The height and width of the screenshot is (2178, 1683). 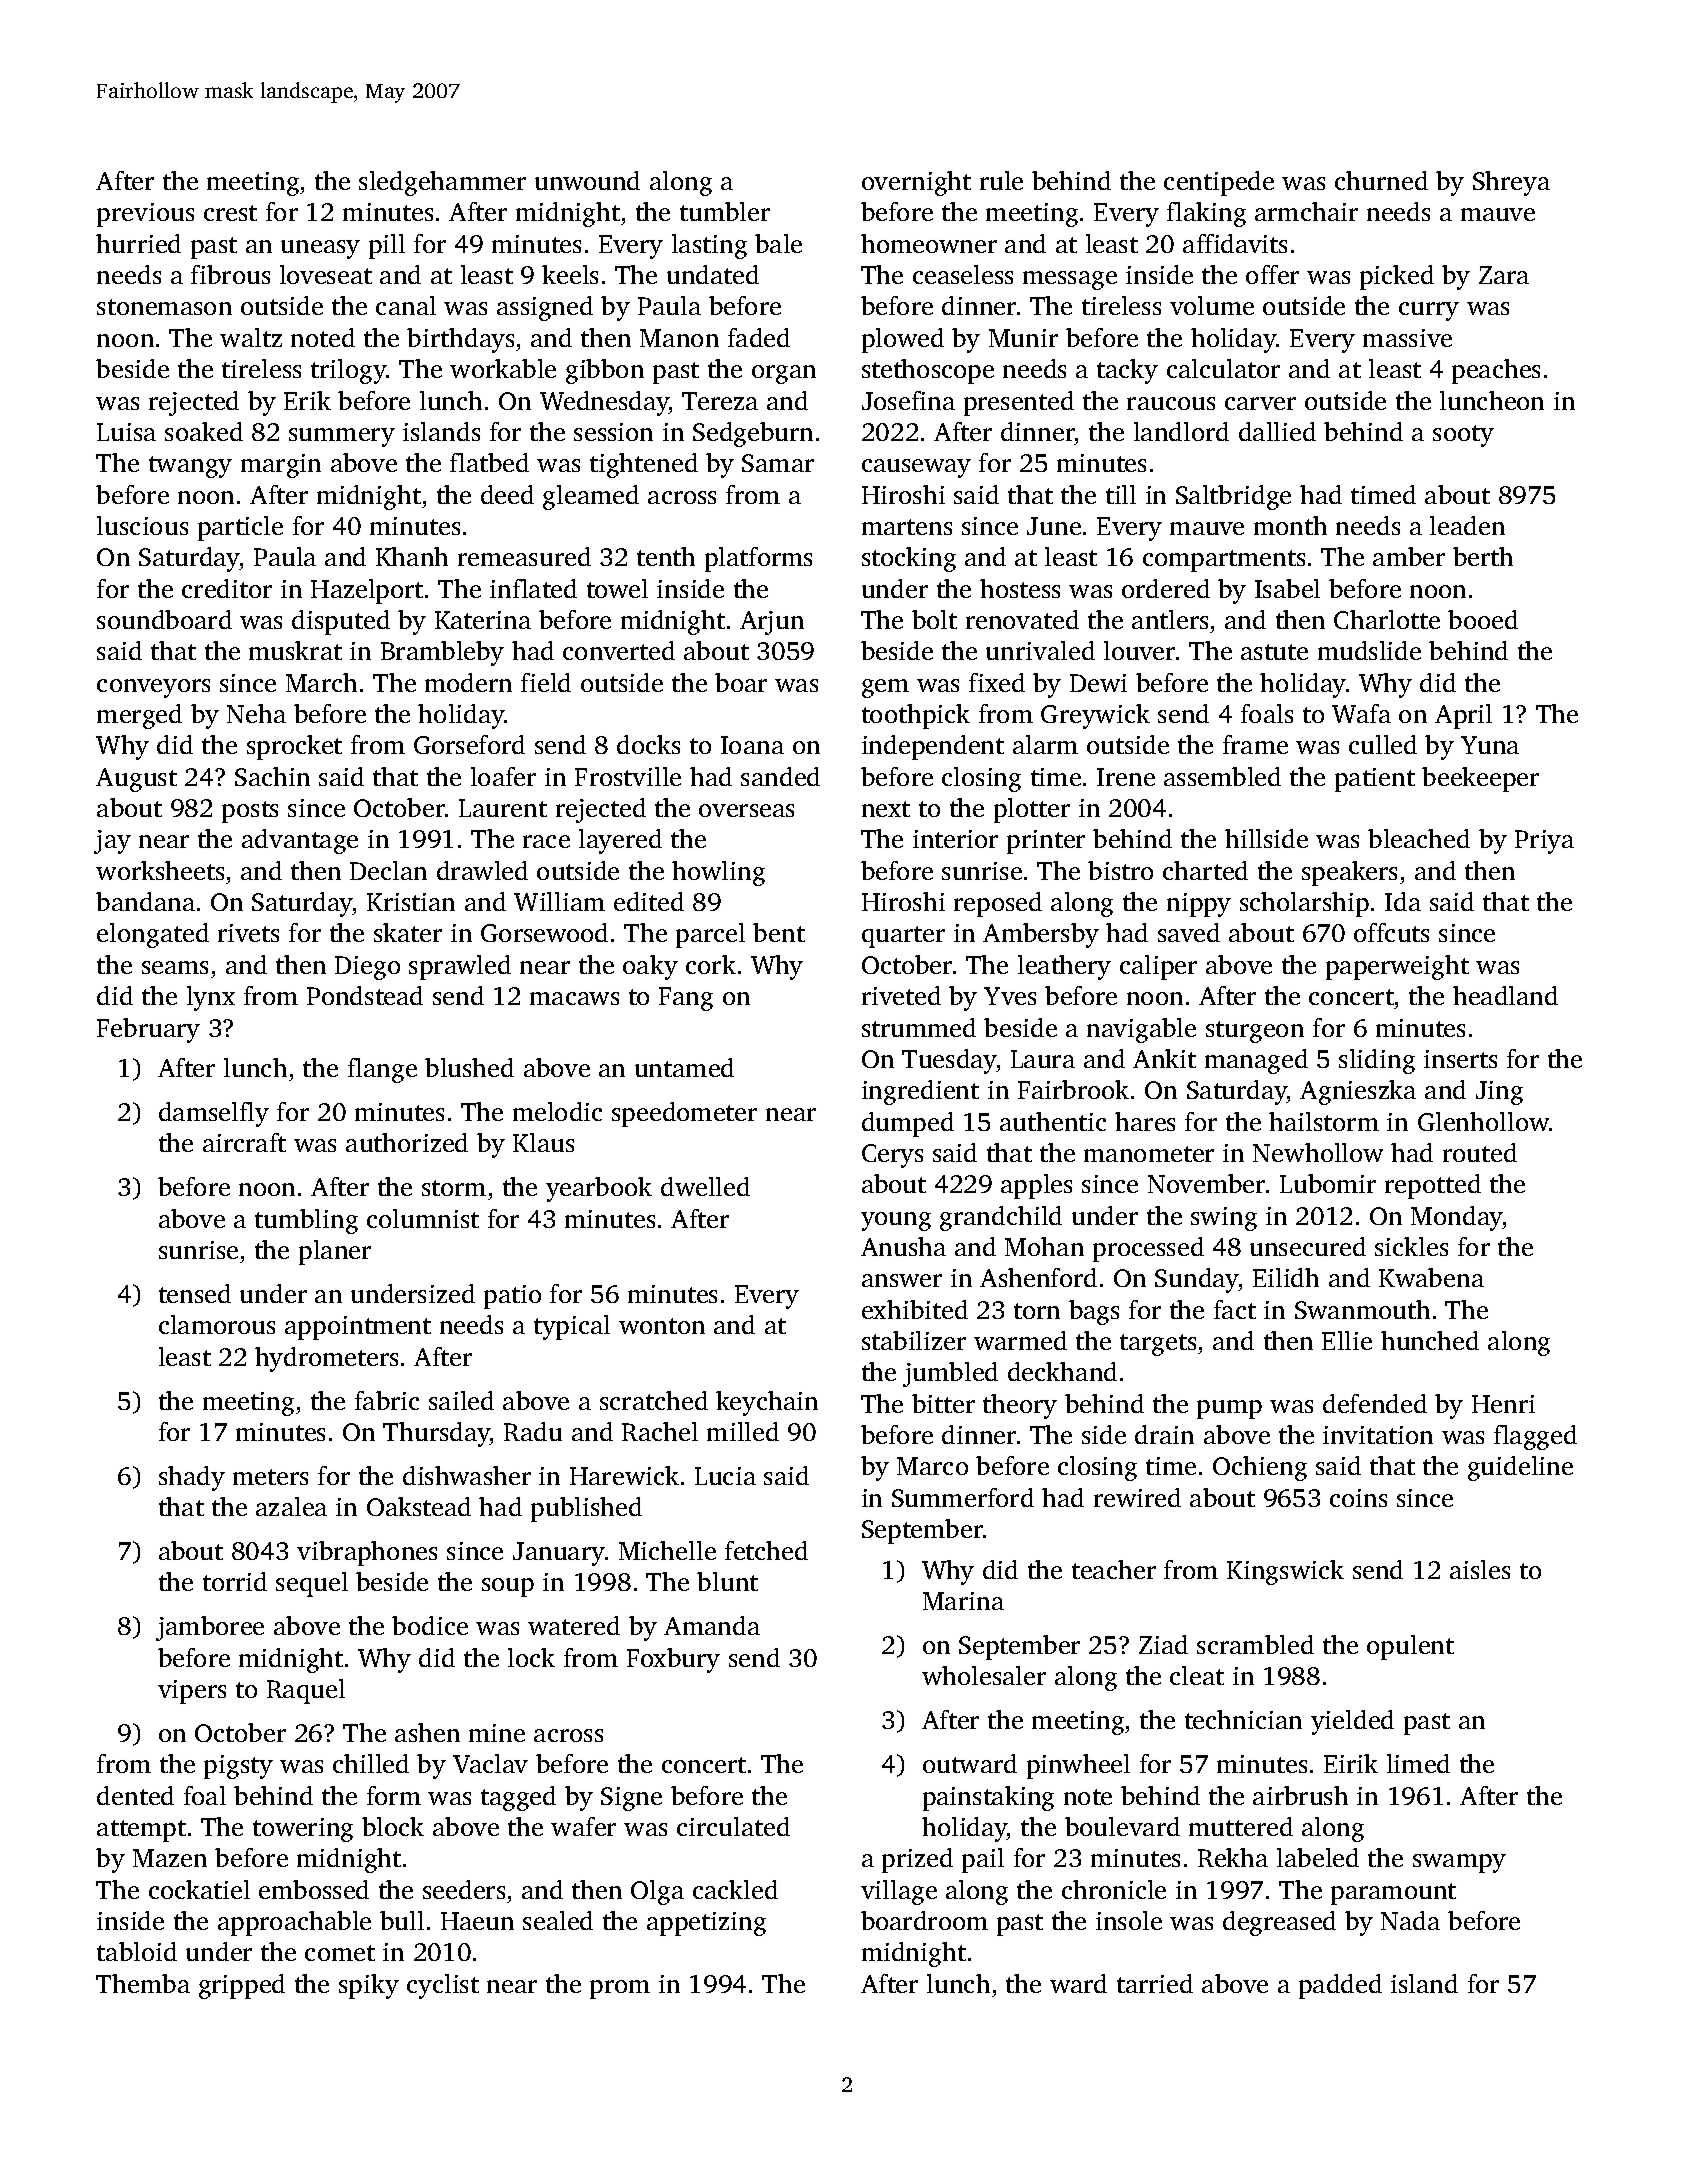 What do you see at coordinates (620, 1989) in the screenshot?
I see `prom` at bounding box center [620, 1989].
